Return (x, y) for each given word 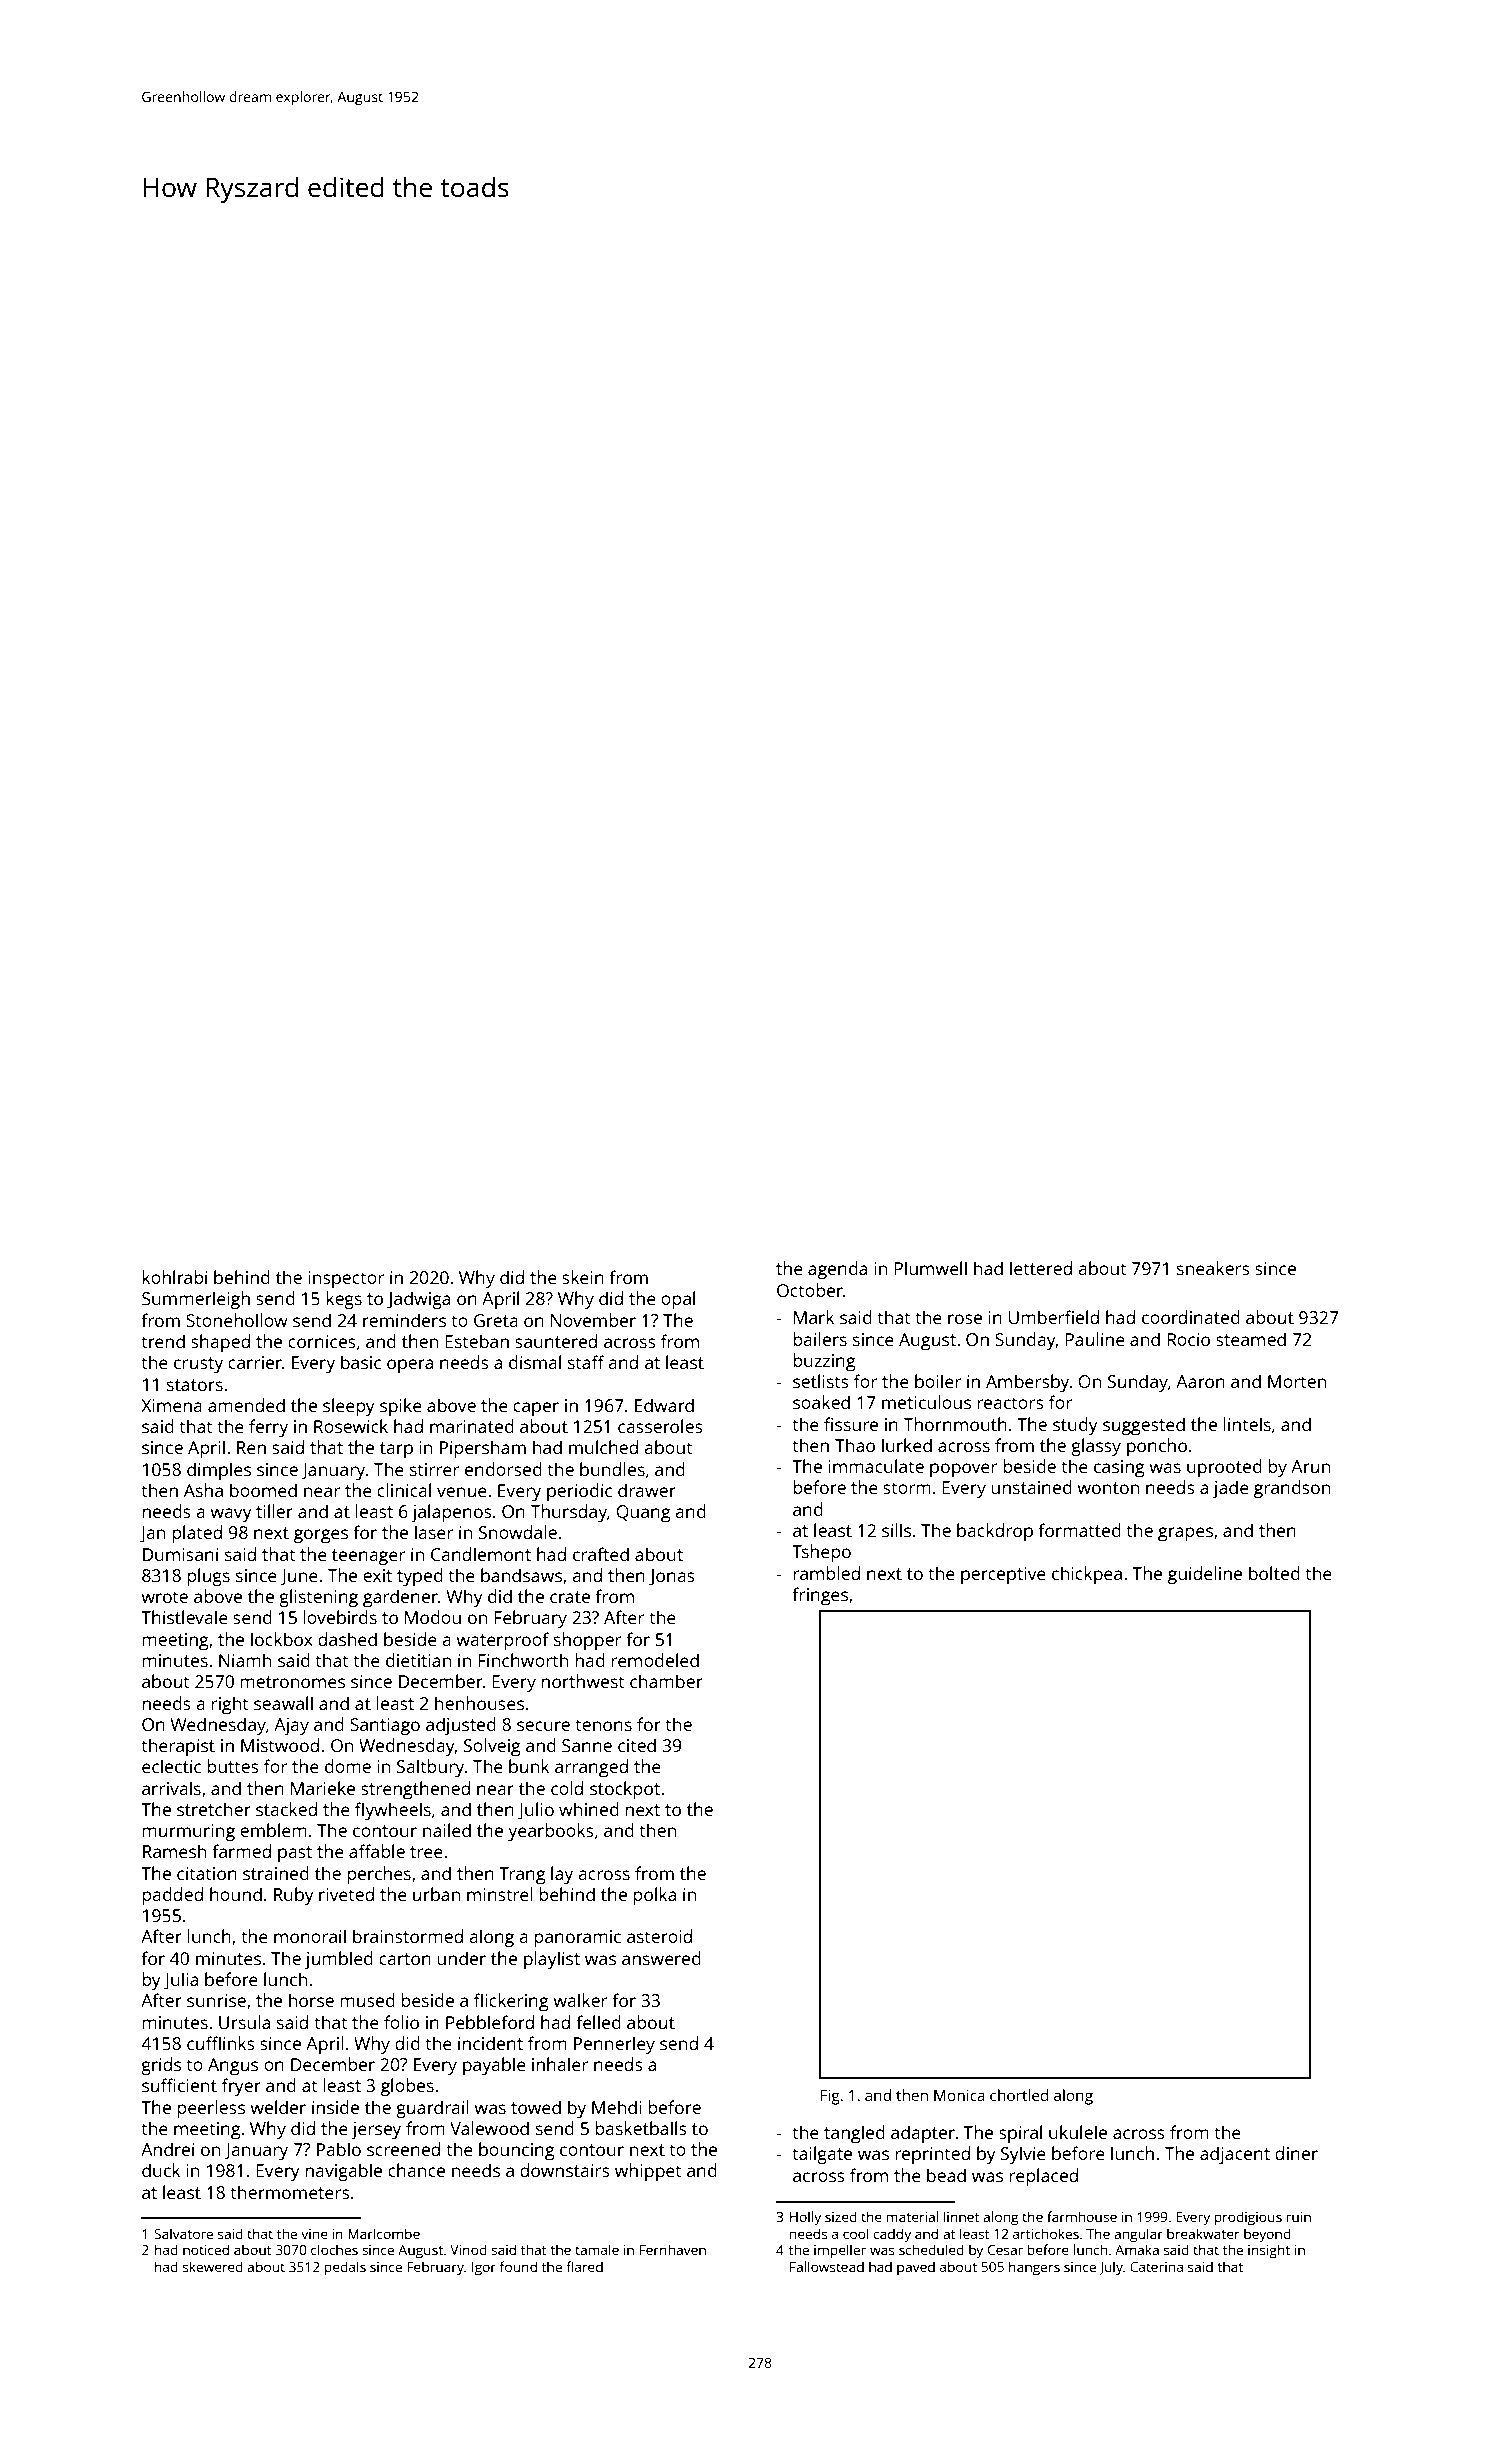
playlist (552, 1960)
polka (655, 1896)
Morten (1297, 1381)
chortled (1019, 2095)
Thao (855, 1445)
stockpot (625, 1790)
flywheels (393, 1811)
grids (161, 2066)
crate (570, 1597)
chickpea (1087, 1575)
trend (163, 1341)
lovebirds (340, 1617)
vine (314, 2234)
